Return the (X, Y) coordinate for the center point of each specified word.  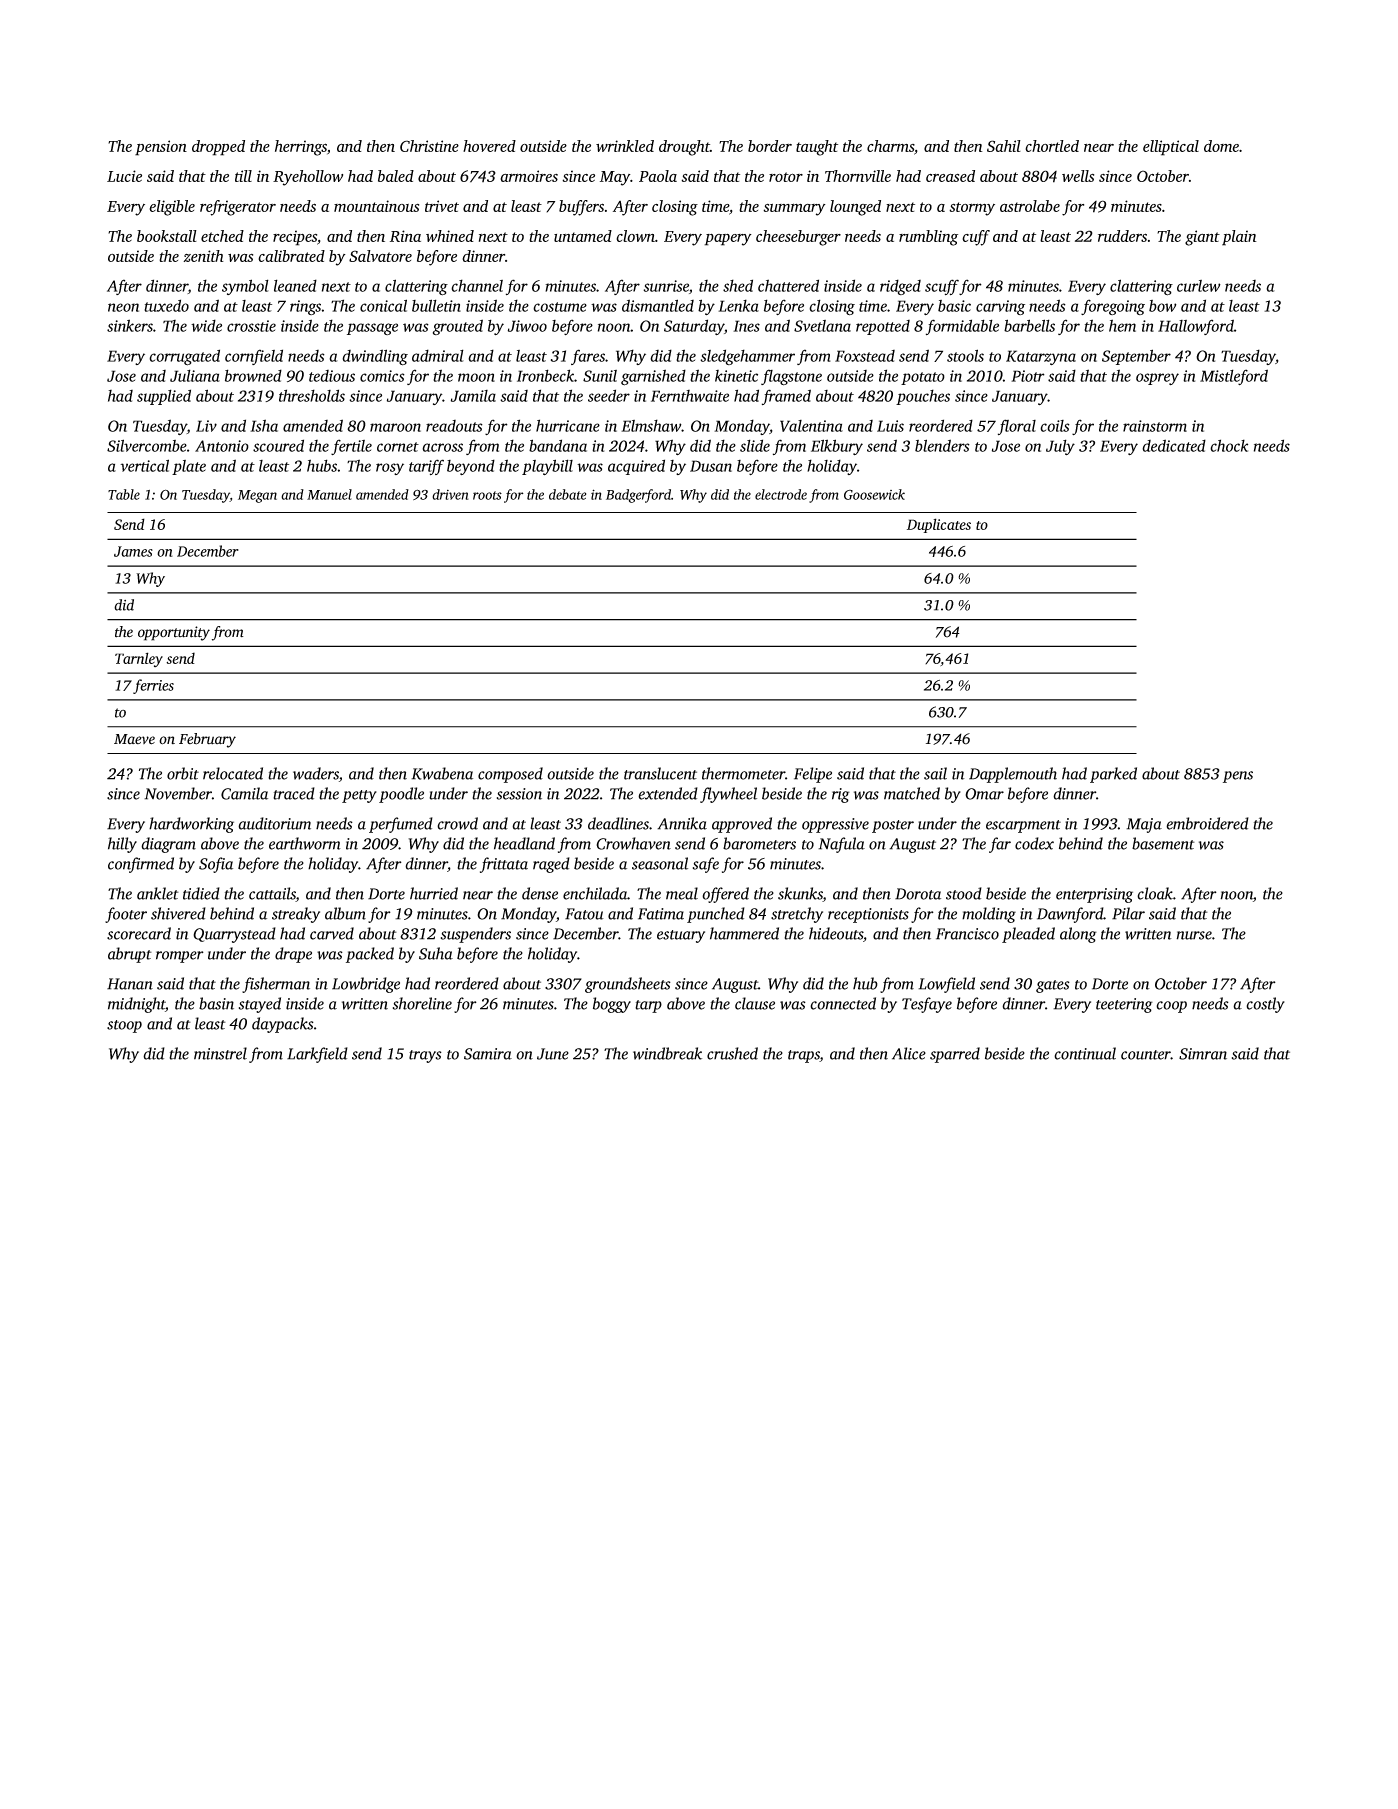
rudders (1122, 236)
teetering (1124, 1005)
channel (477, 285)
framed (786, 397)
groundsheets (628, 985)
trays (425, 1056)
